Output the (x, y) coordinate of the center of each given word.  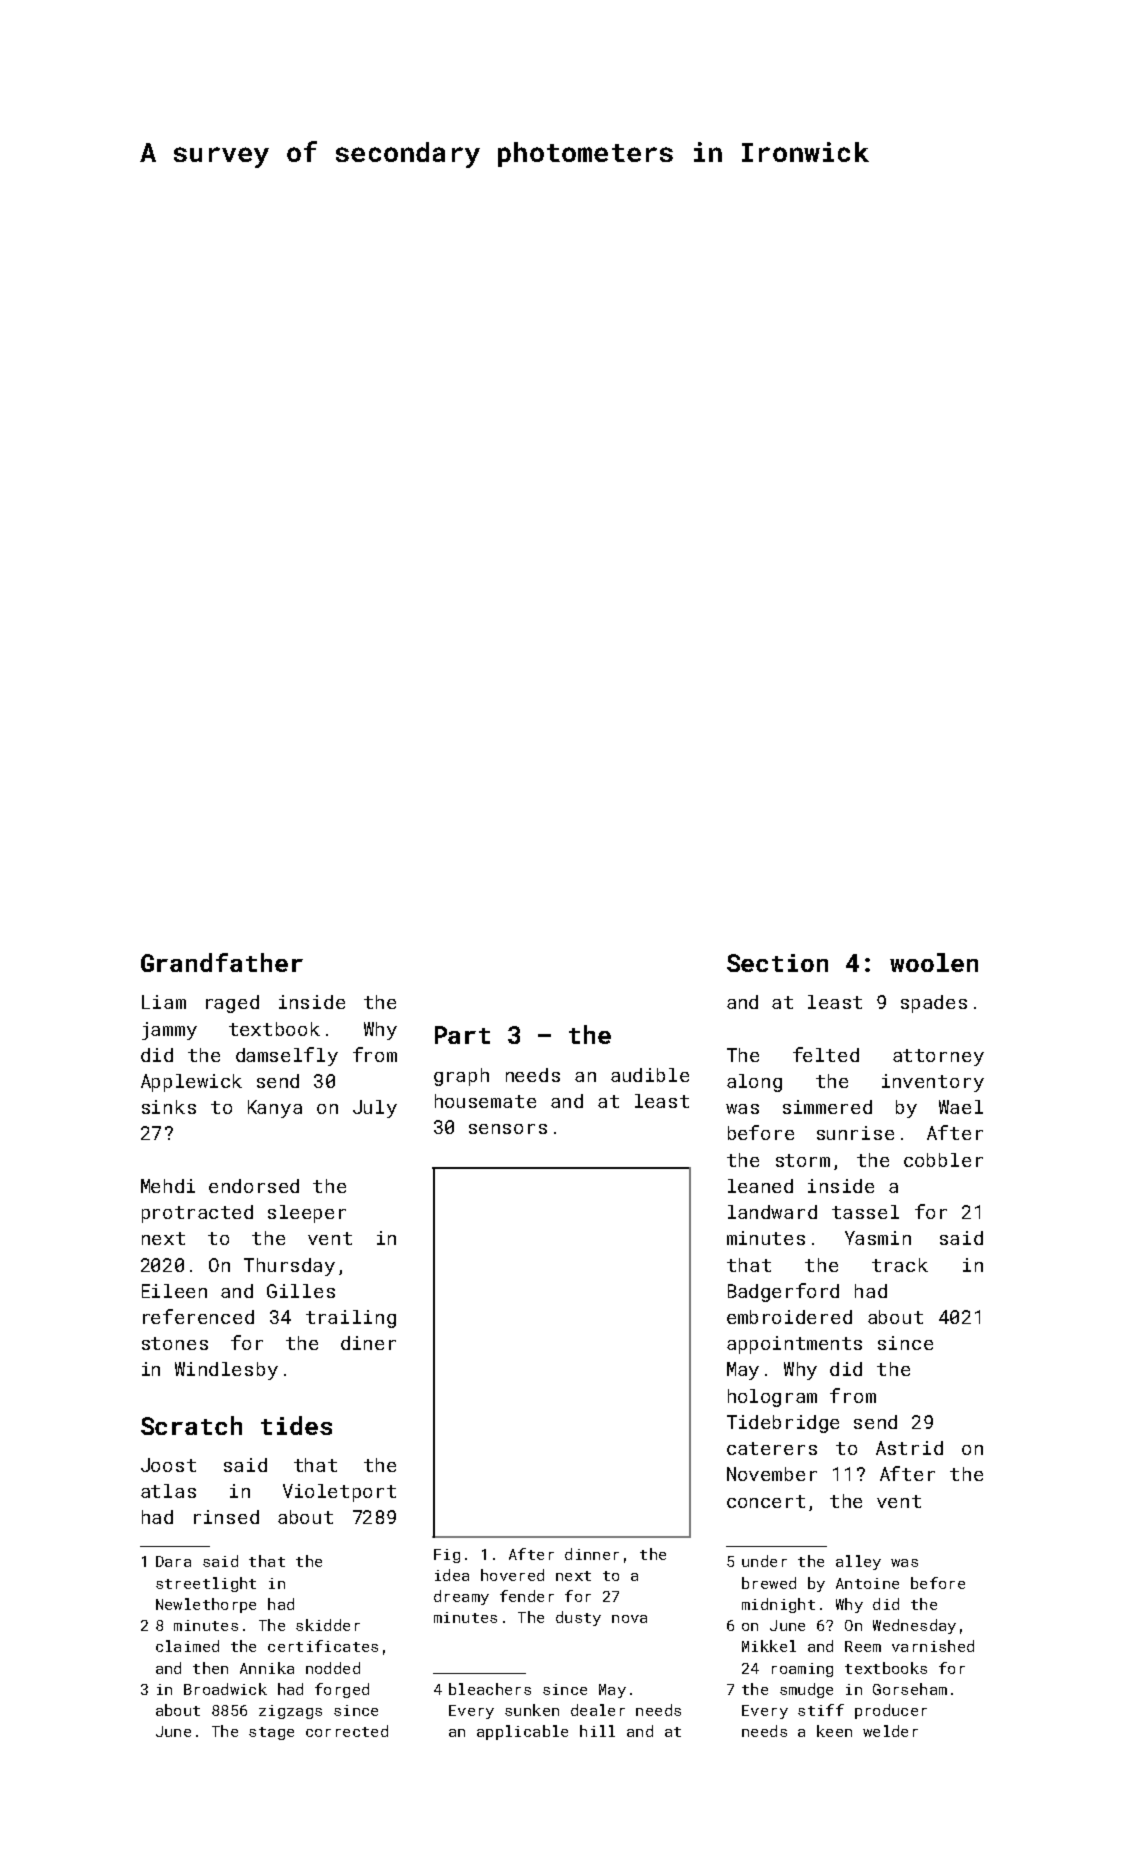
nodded (333, 1668)
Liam (164, 1002)
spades (934, 1004)
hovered (512, 1575)
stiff (821, 1710)
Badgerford (783, 1292)
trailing (351, 1319)
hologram (772, 1398)
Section (777, 963)
